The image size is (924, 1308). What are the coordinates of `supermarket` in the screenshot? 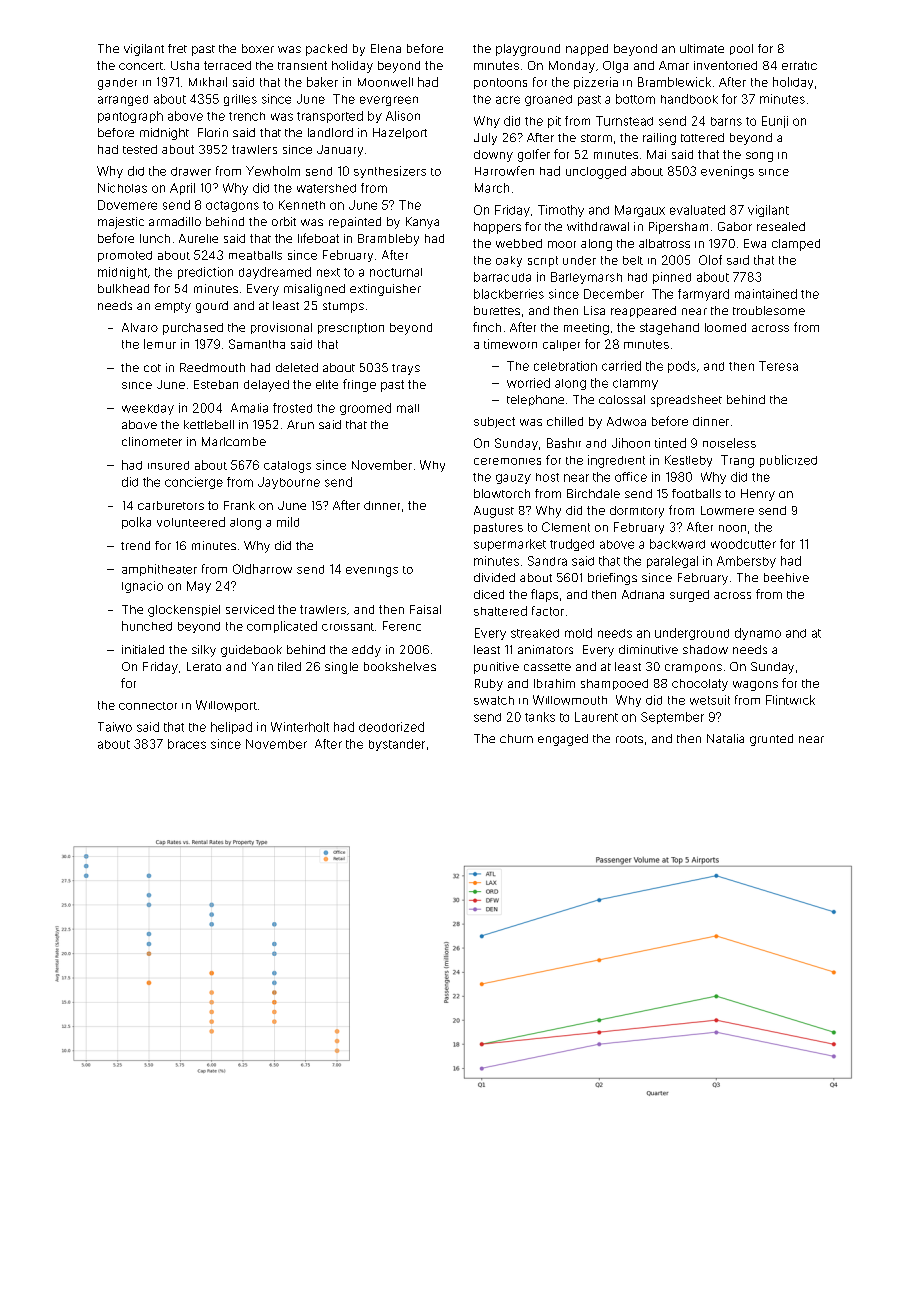 It's located at (510, 545).
